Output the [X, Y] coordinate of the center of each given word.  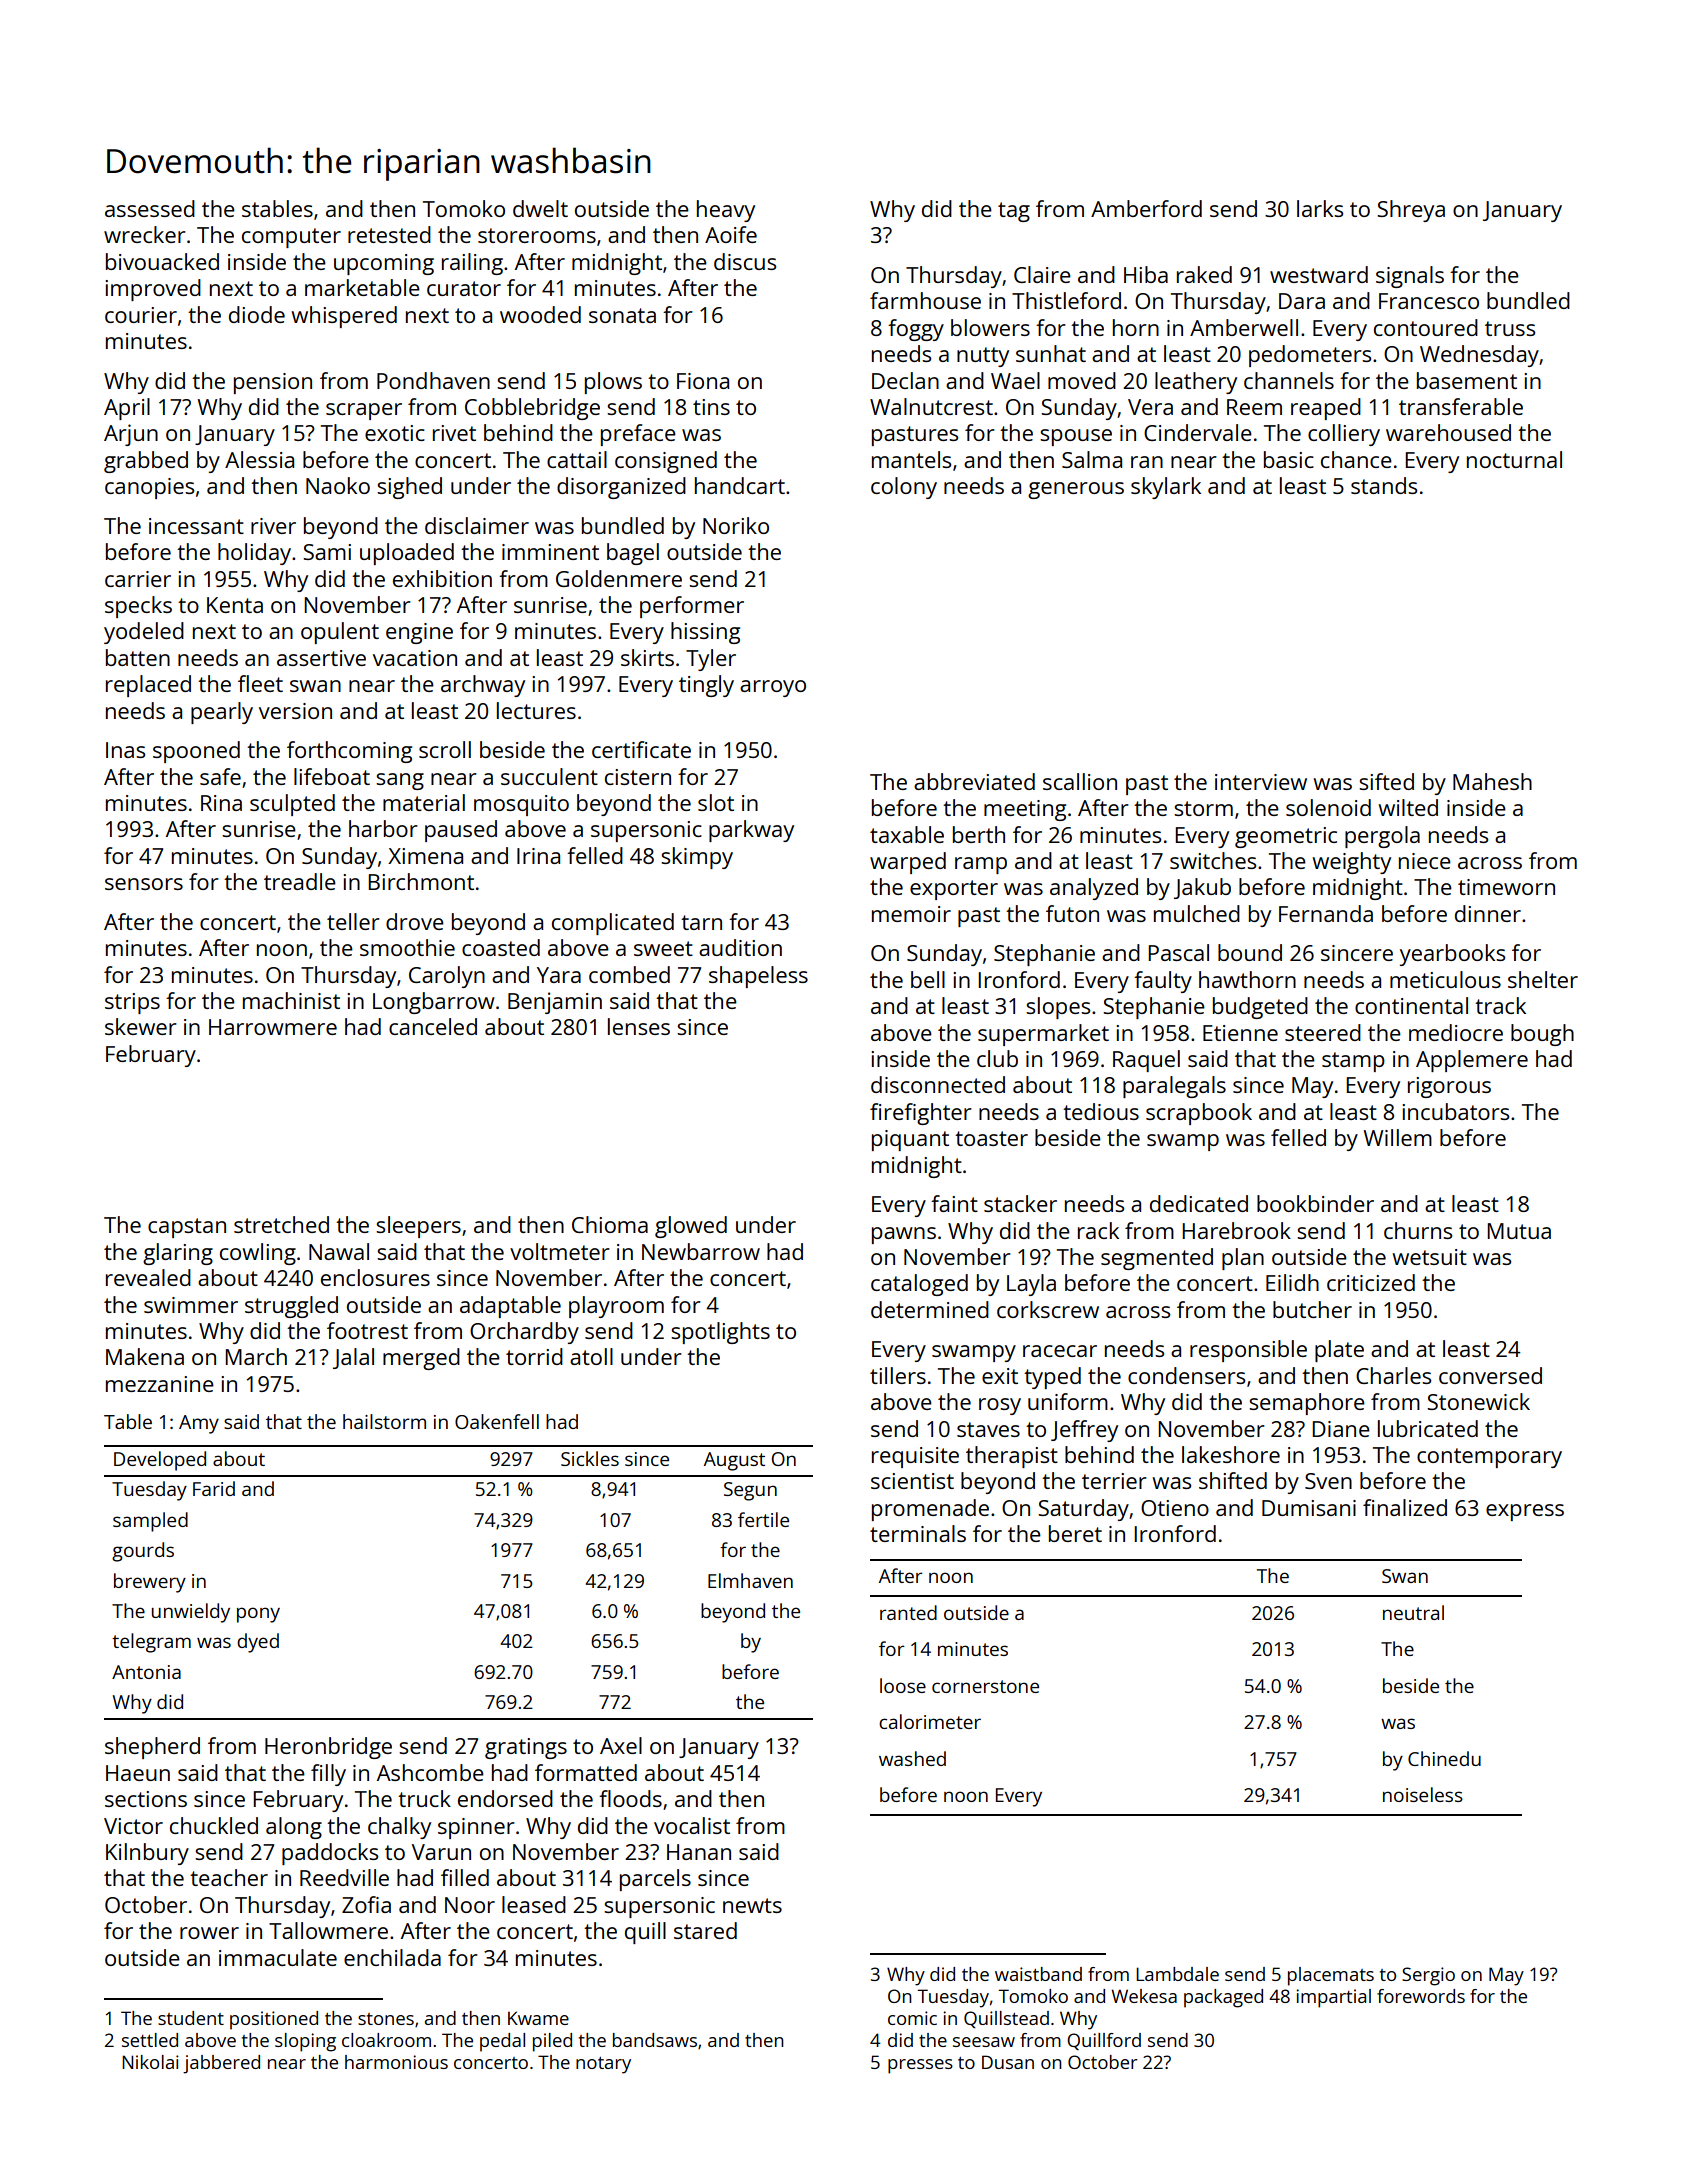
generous [1076, 490]
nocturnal [1514, 459]
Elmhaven [750, 1580]
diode [257, 314]
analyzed [1094, 889]
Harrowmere [273, 1027]
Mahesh [1492, 781]
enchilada [392, 1957]
